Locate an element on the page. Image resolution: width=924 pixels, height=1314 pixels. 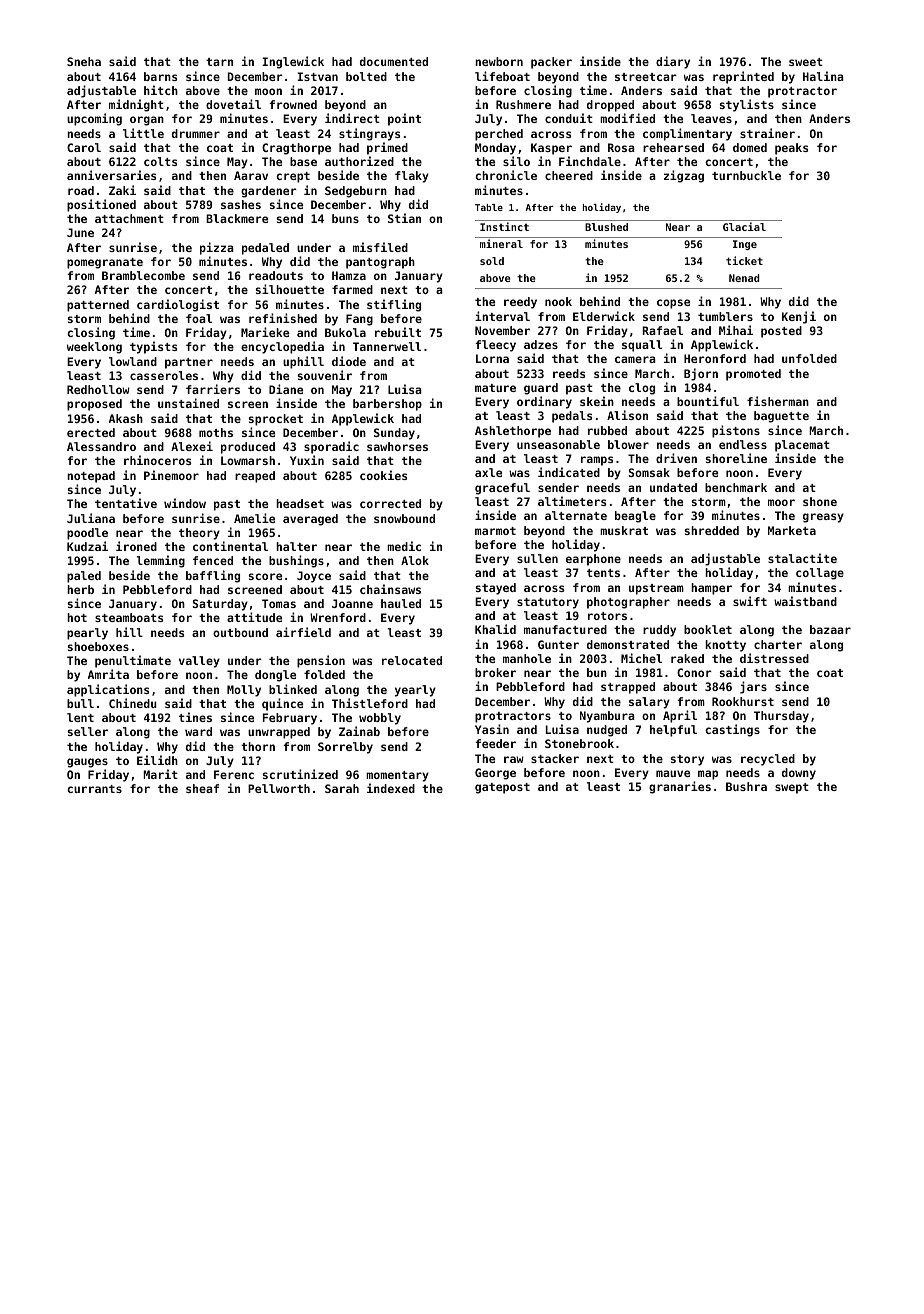
Kenji is located at coordinates (799, 317).
